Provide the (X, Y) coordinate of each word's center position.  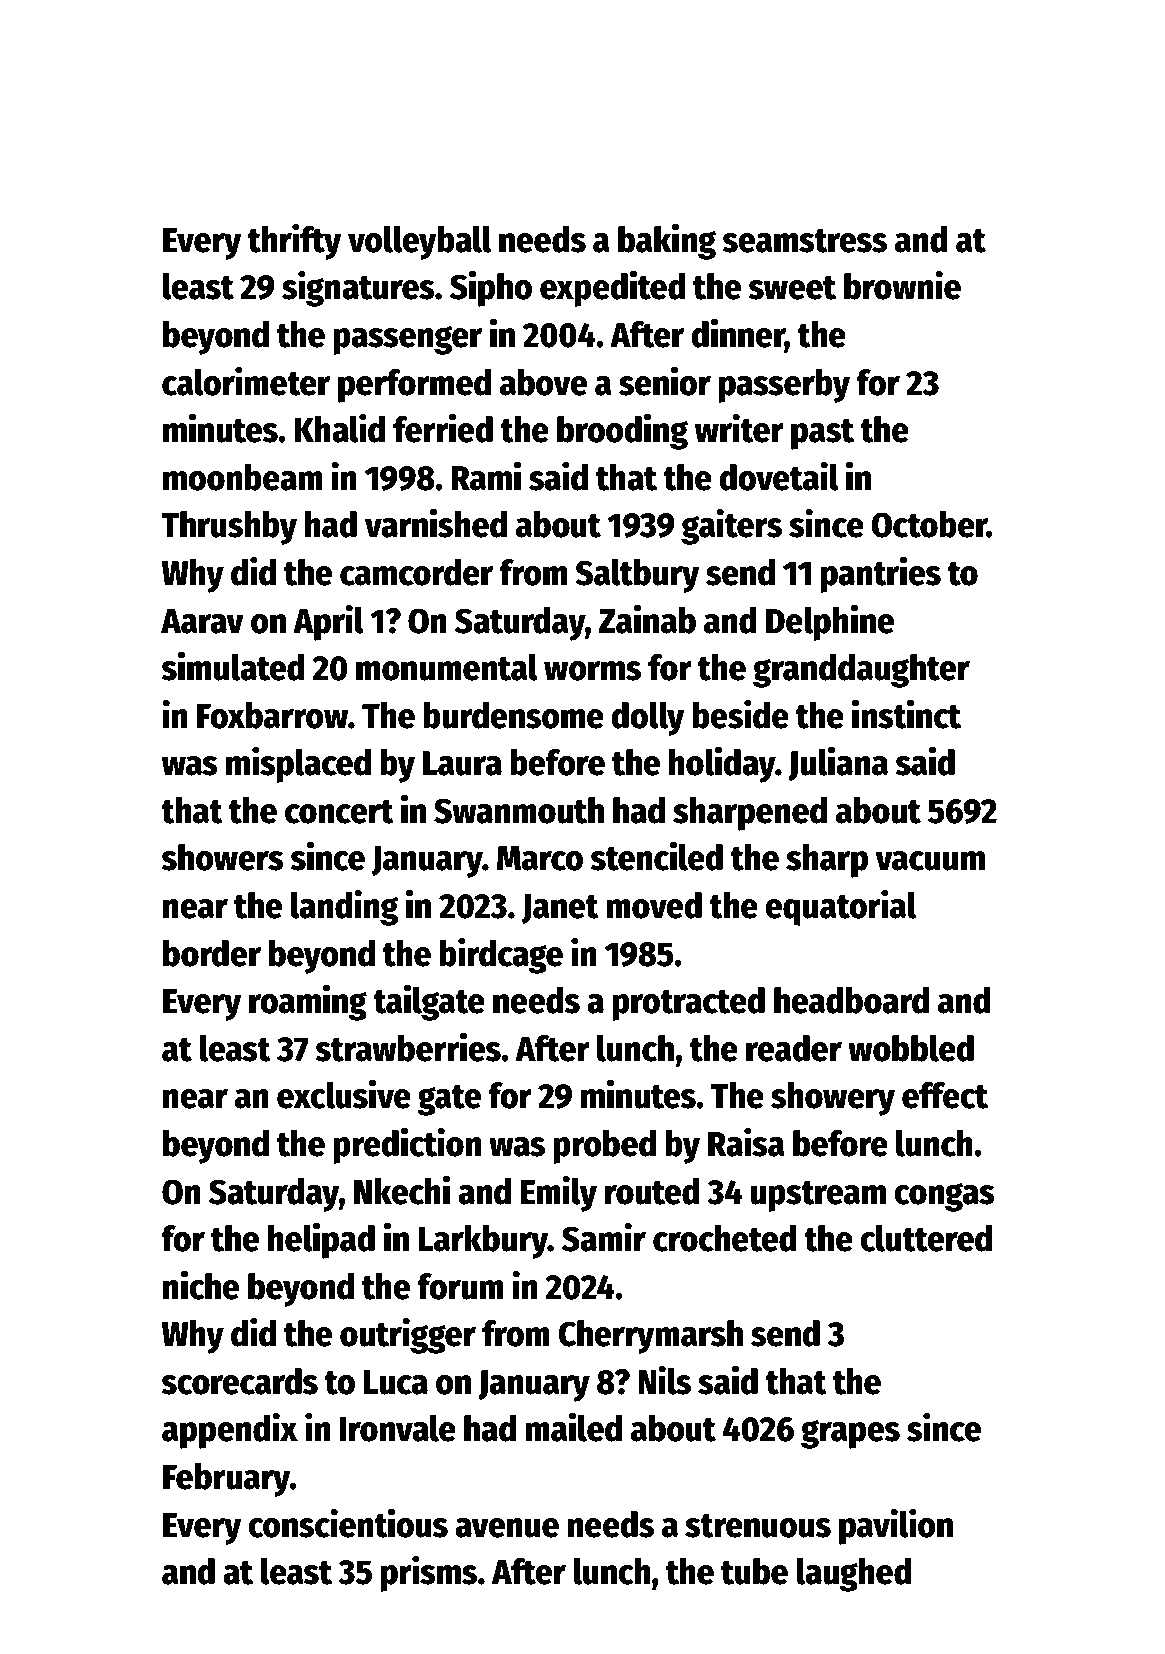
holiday (722, 765)
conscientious (348, 1523)
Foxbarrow (272, 715)
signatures (358, 289)
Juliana (838, 764)
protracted (688, 1004)
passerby (784, 386)
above (543, 382)
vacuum (930, 861)
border (212, 953)
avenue (507, 1528)
